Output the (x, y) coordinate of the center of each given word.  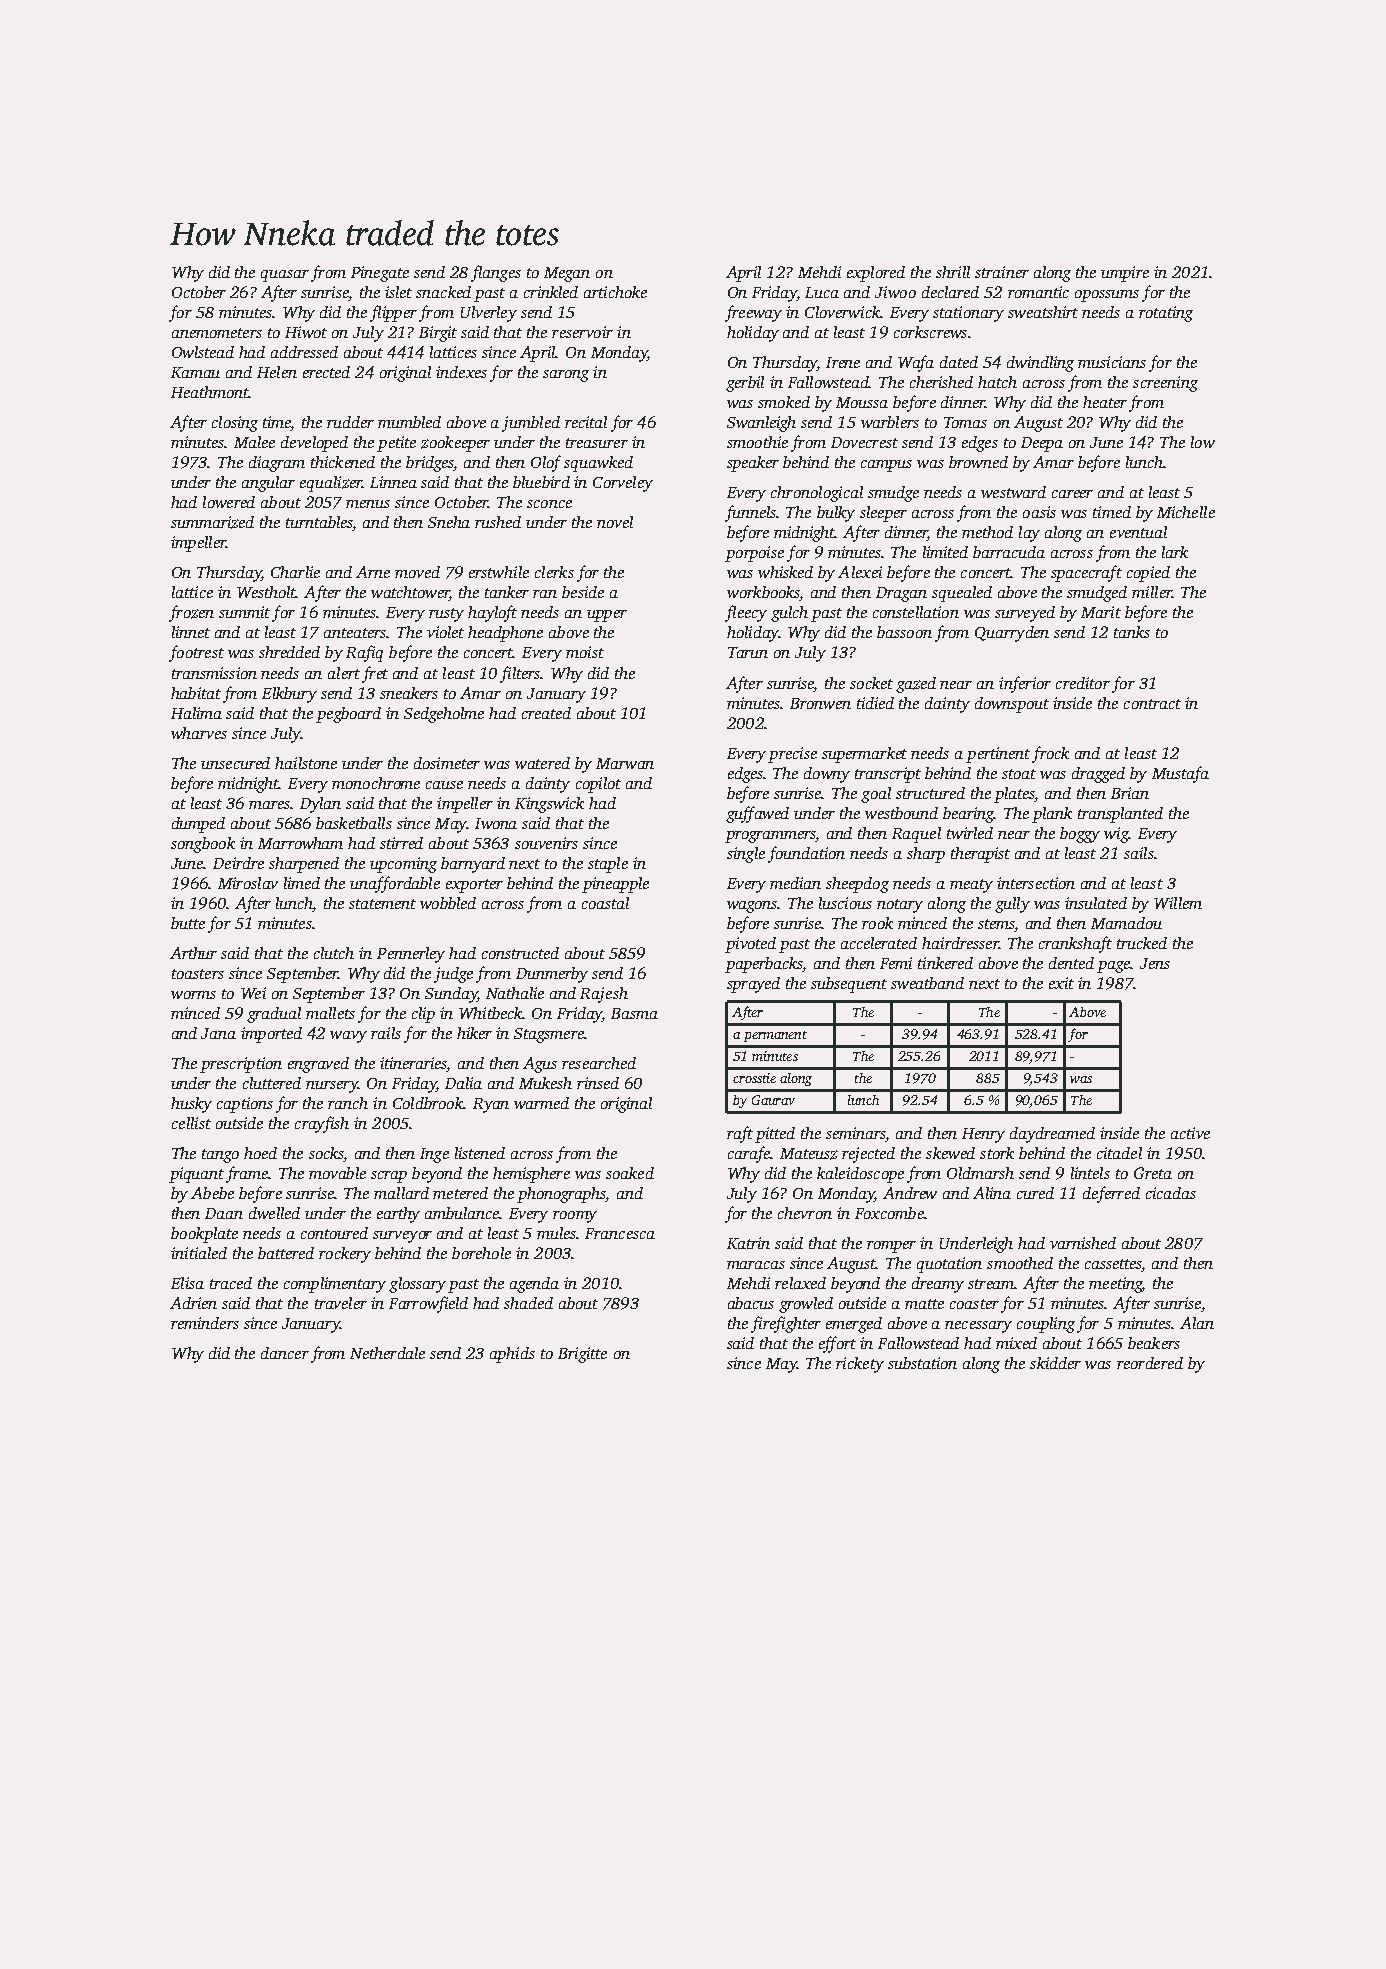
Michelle (1186, 512)
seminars (856, 1134)
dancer (285, 1353)
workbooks (764, 593)
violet (445, 632)
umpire (1125, 274)
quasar (285, 276)
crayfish (322, 1124)
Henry (983, 1135)
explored (876, 274)
